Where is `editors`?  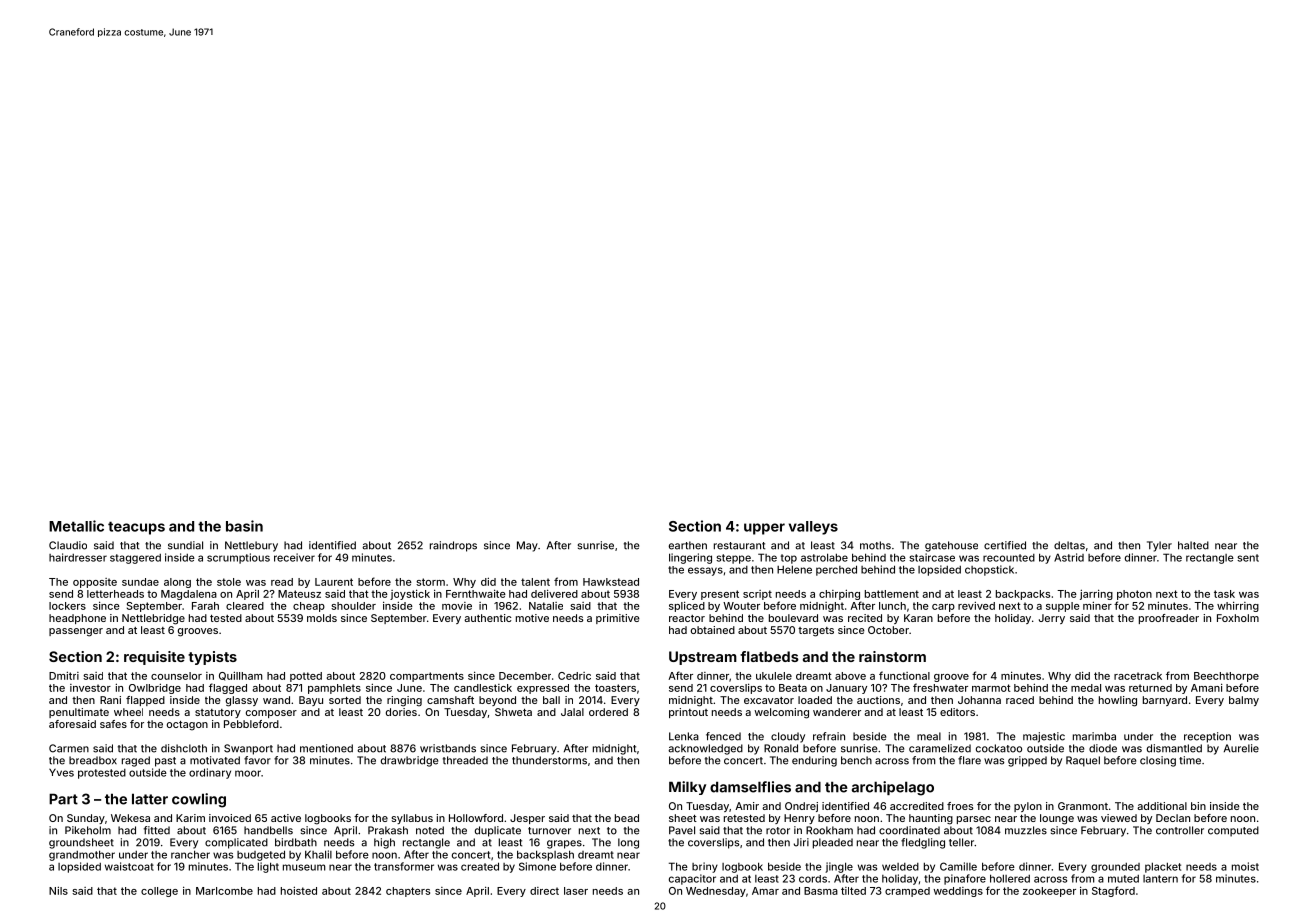
editors is located at coordinates (957, 712).
